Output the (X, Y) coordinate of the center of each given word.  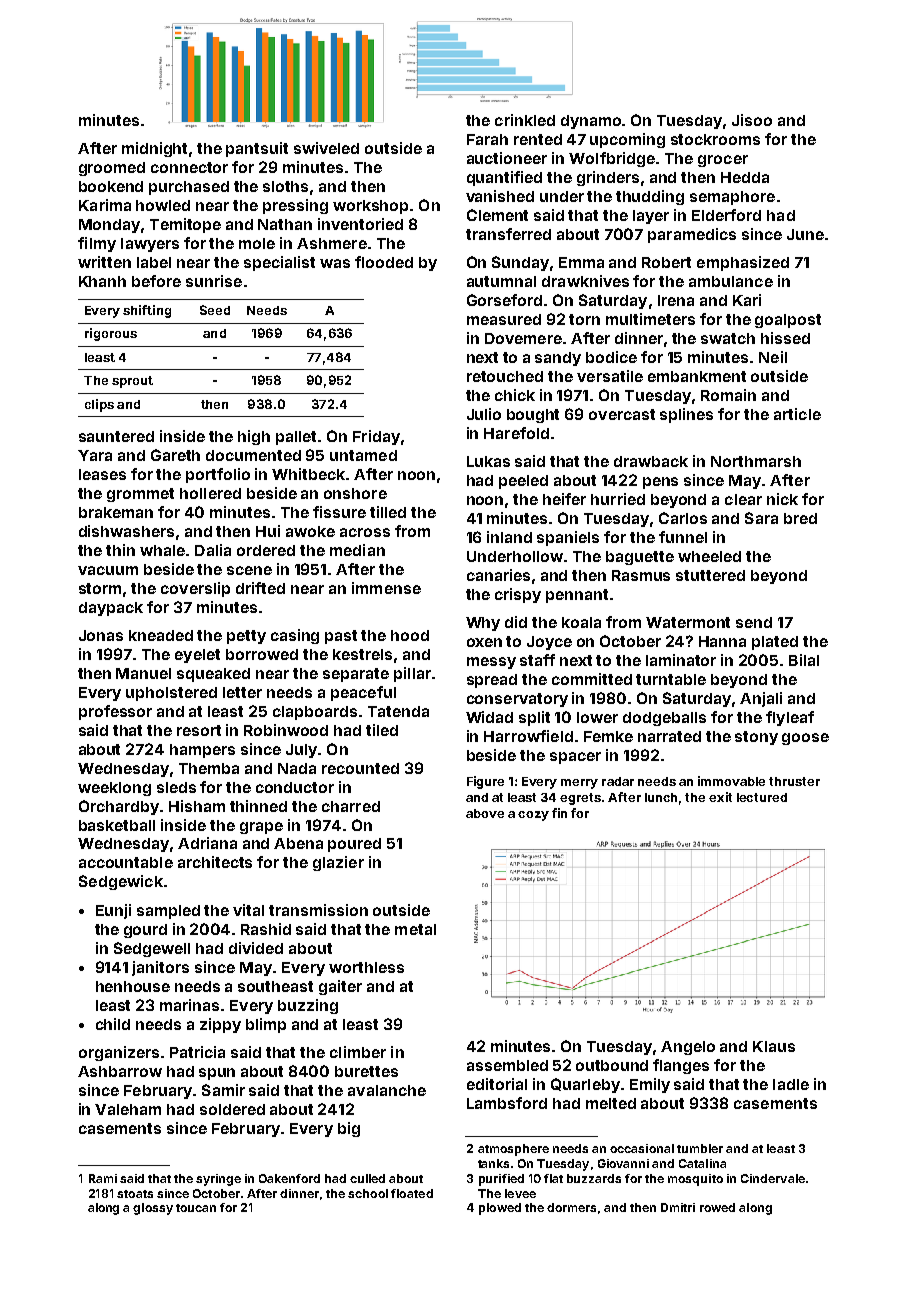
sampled (168, 912)
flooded (384, 262)
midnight (154, 149)
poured (354, 845)
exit (720, 797)
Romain (728, 395)
